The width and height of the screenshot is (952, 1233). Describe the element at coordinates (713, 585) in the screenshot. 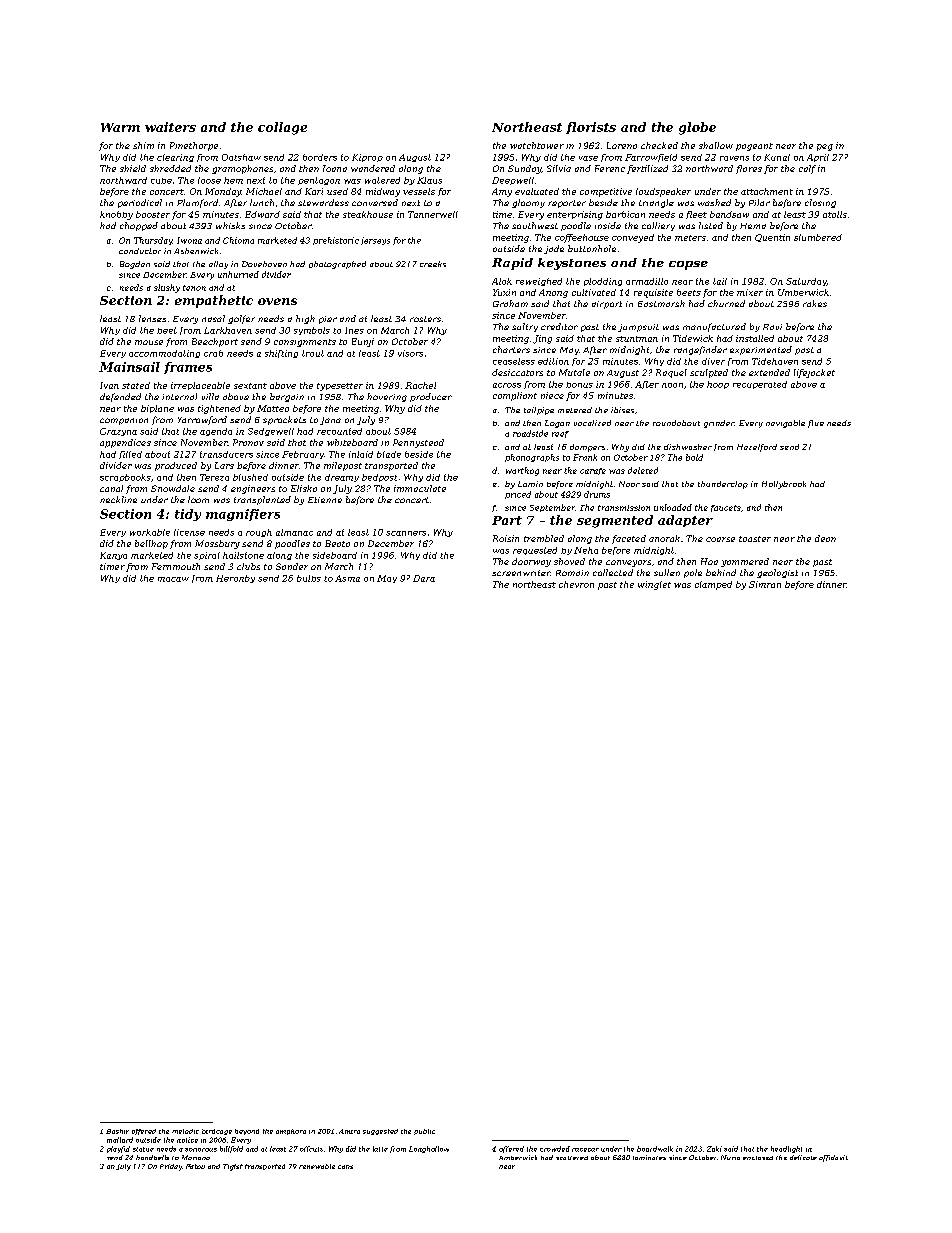

I see `clamped` at that location.
